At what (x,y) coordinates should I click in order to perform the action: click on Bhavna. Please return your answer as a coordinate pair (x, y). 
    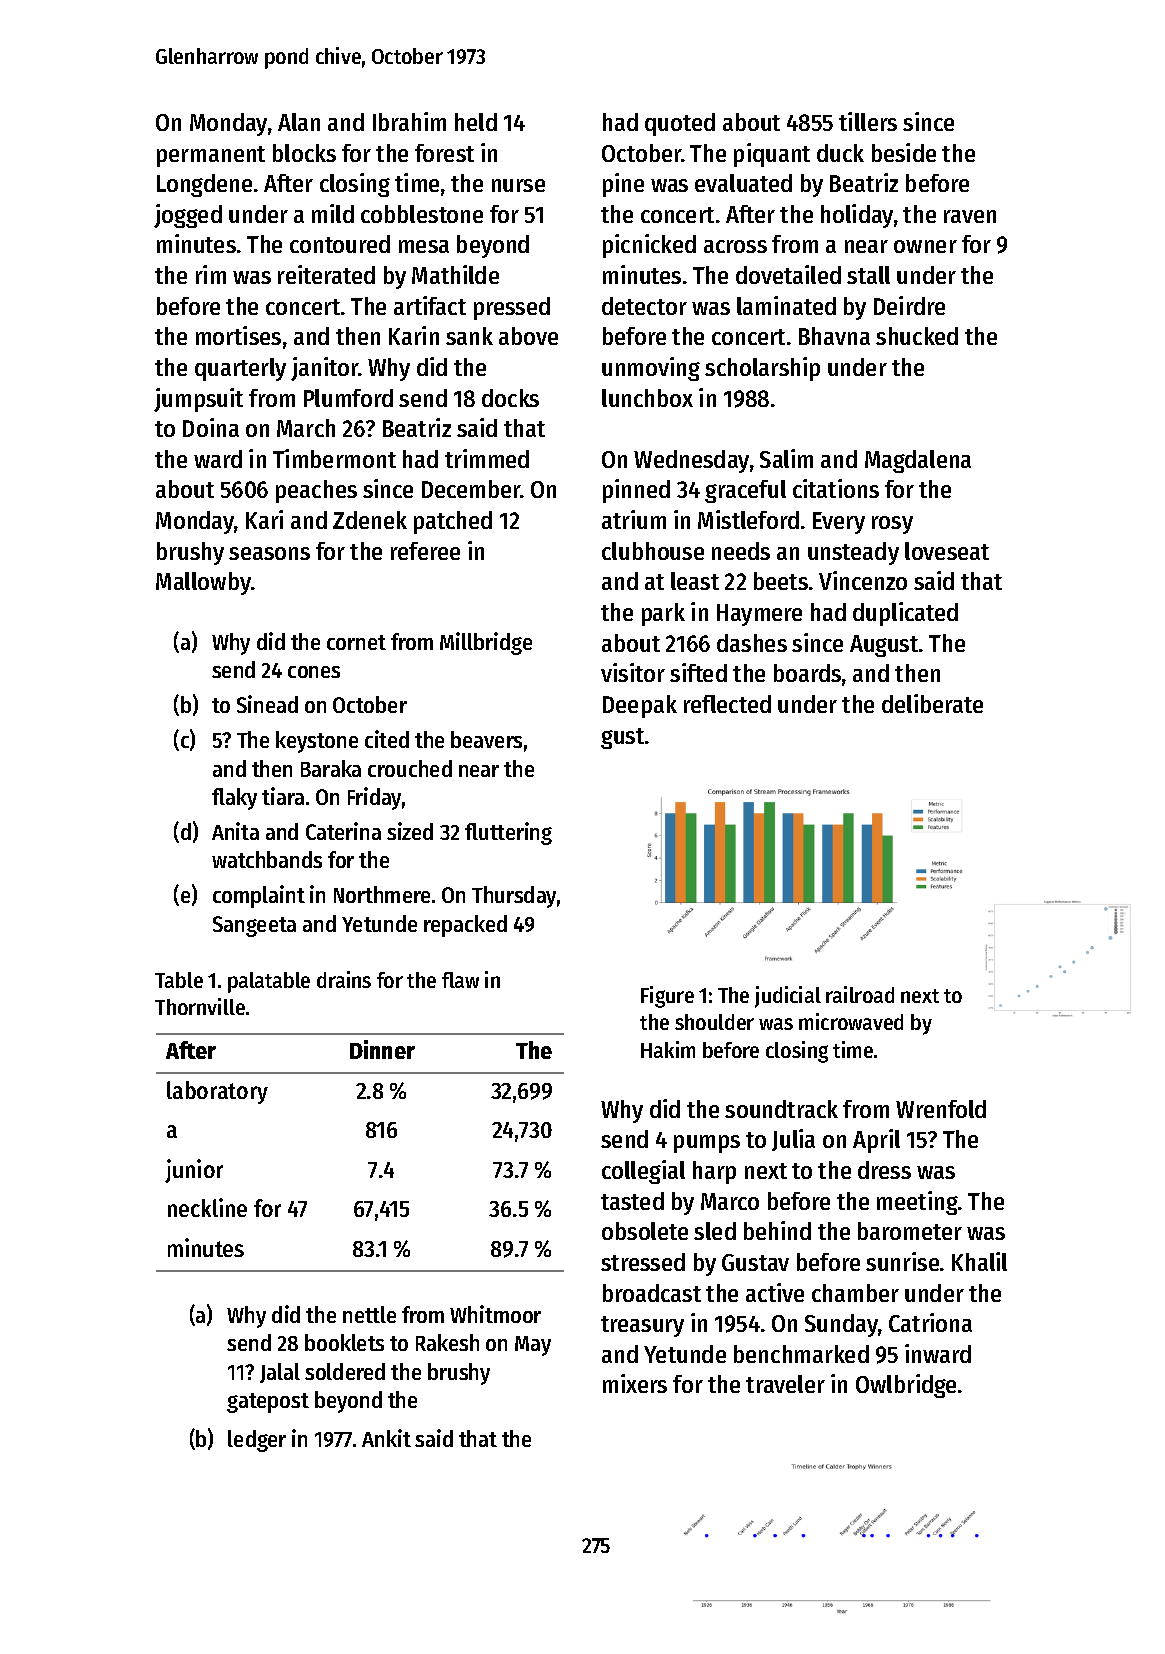
    Looking at the image, I should click on (834, 336).
